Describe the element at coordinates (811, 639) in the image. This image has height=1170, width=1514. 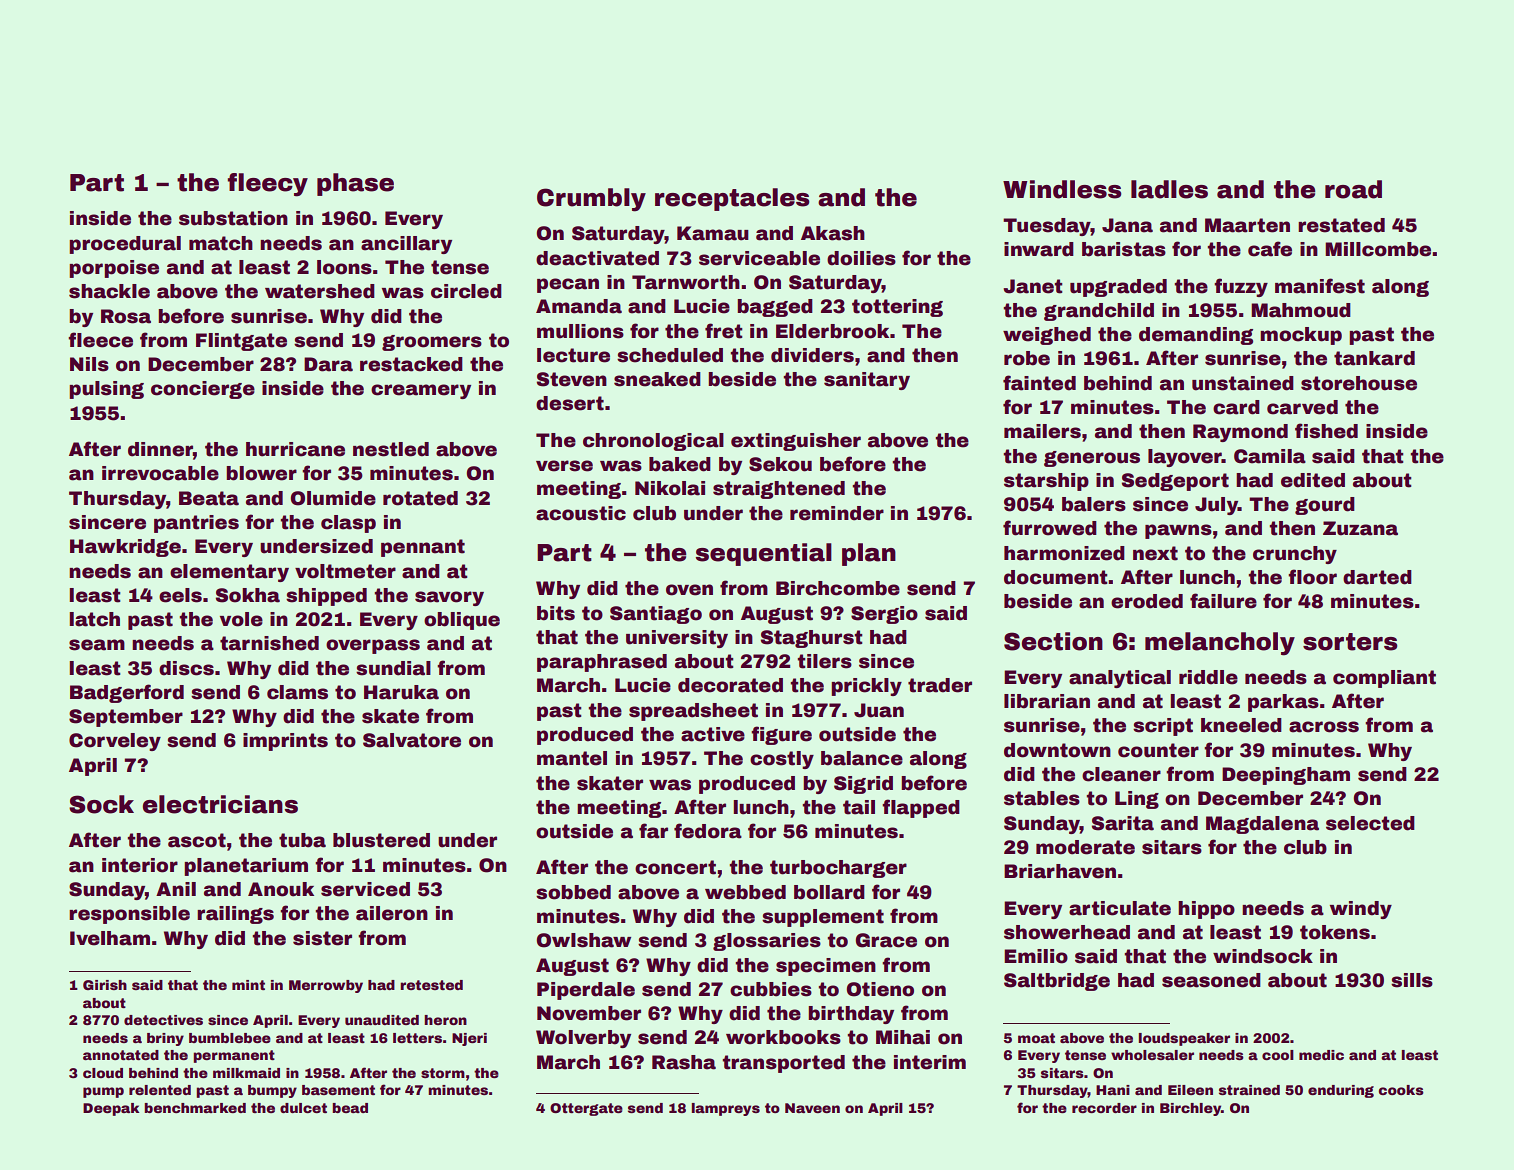
I see `Staghurst` at that location.
